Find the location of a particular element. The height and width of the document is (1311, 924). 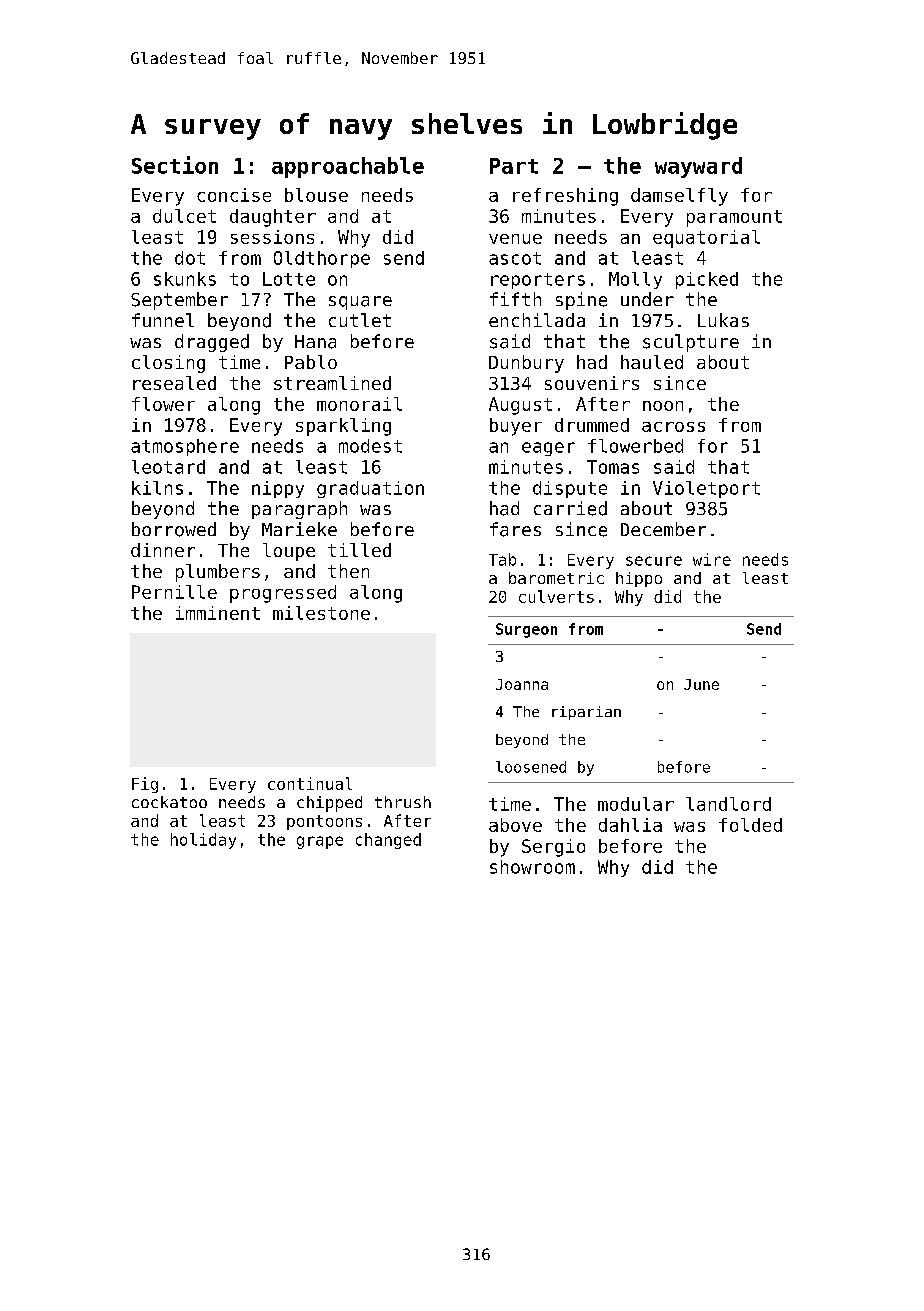

showroom is located at coordinates (532, 867).
